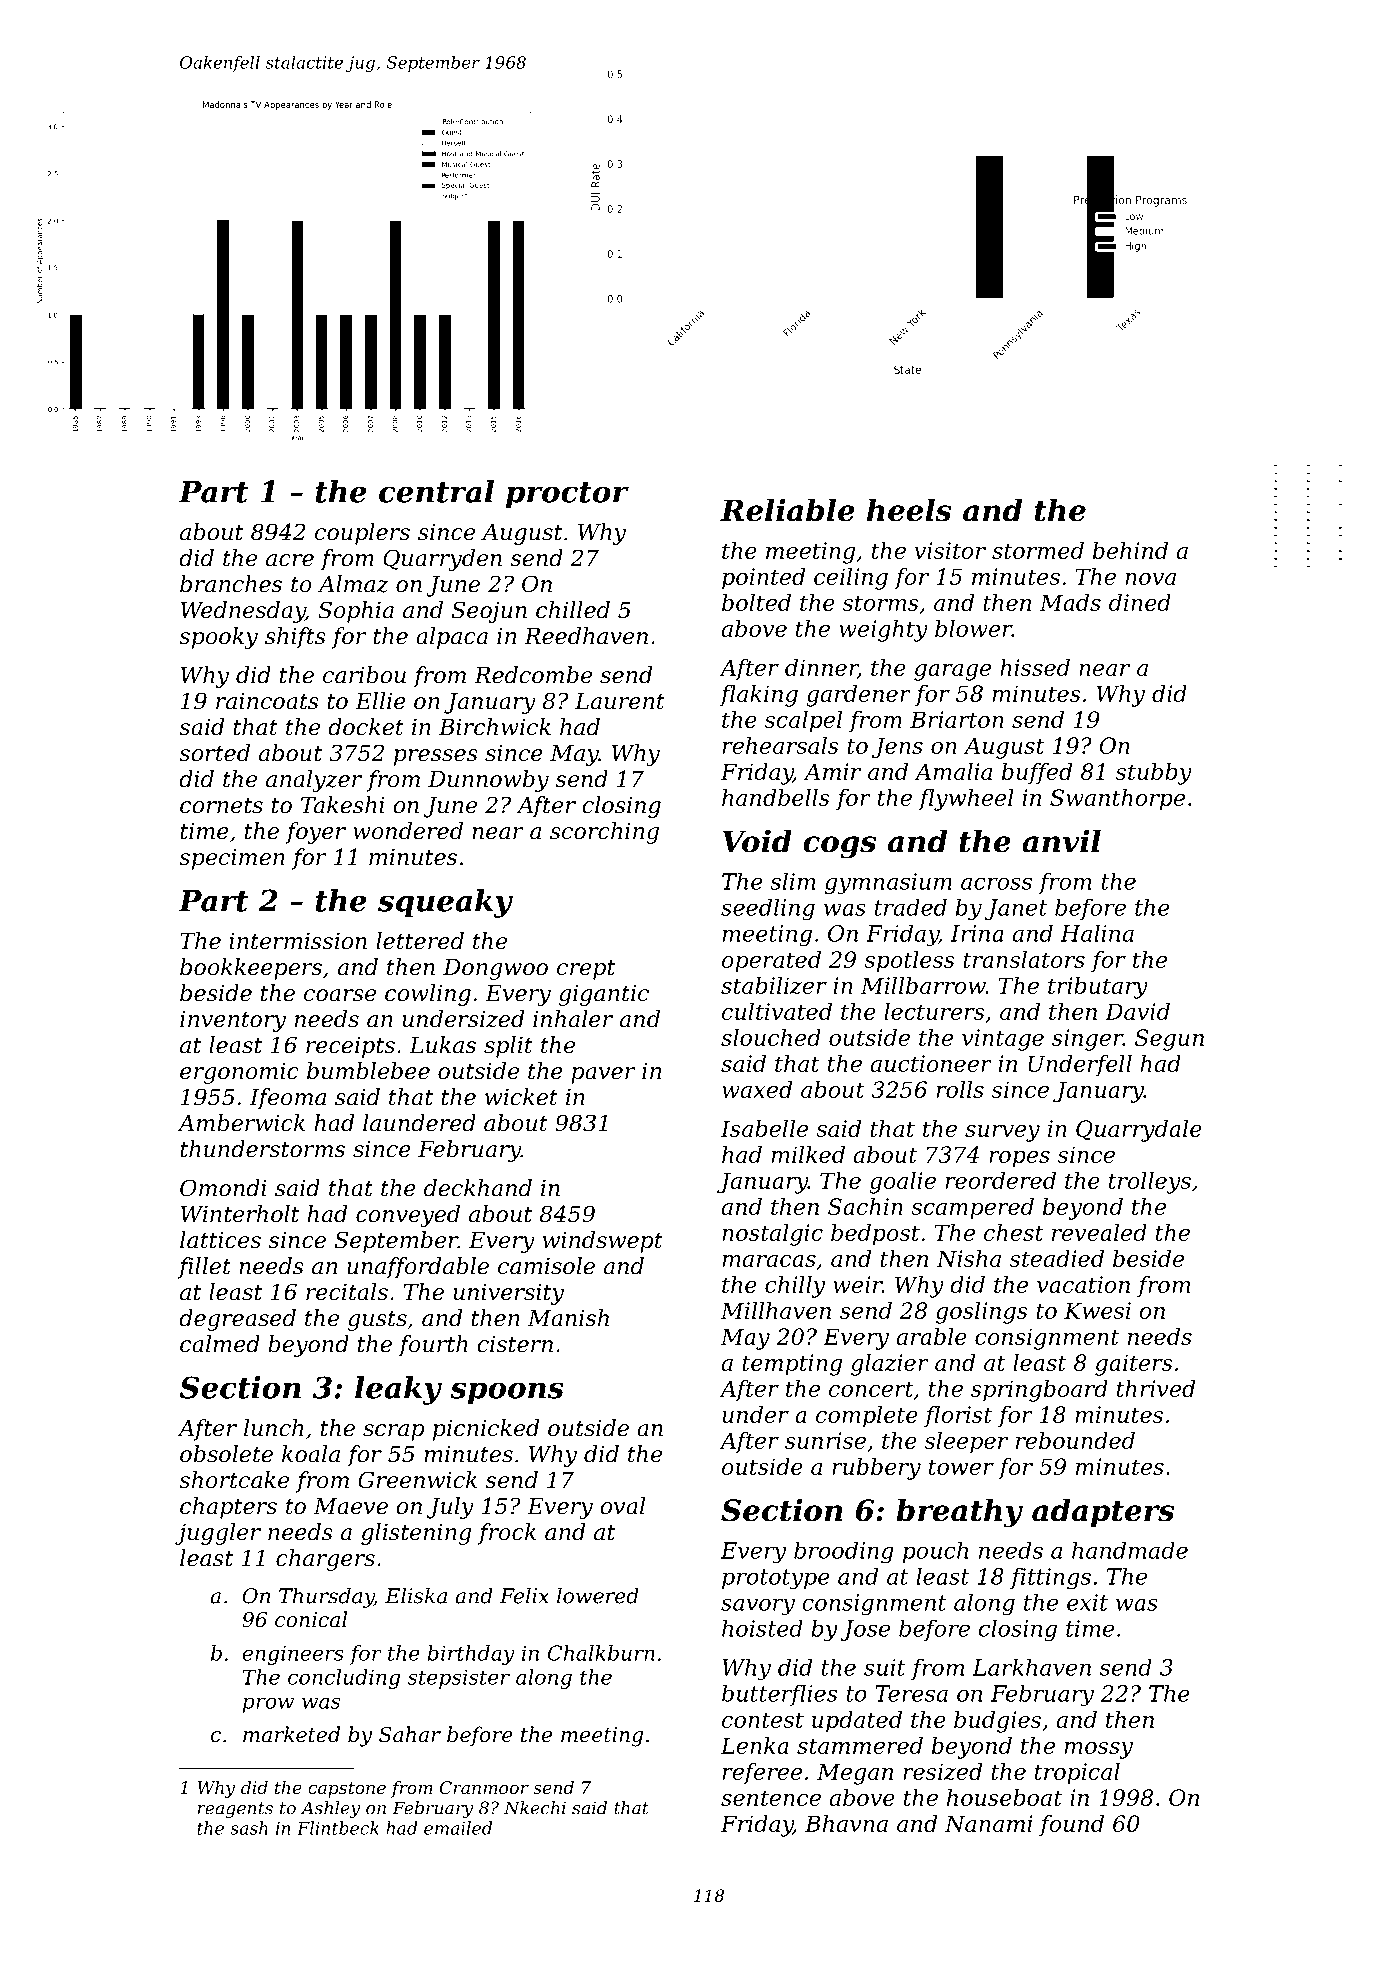  Describe the element at coordinates (507, 1393) in the document. I see `spoons` at that location.
